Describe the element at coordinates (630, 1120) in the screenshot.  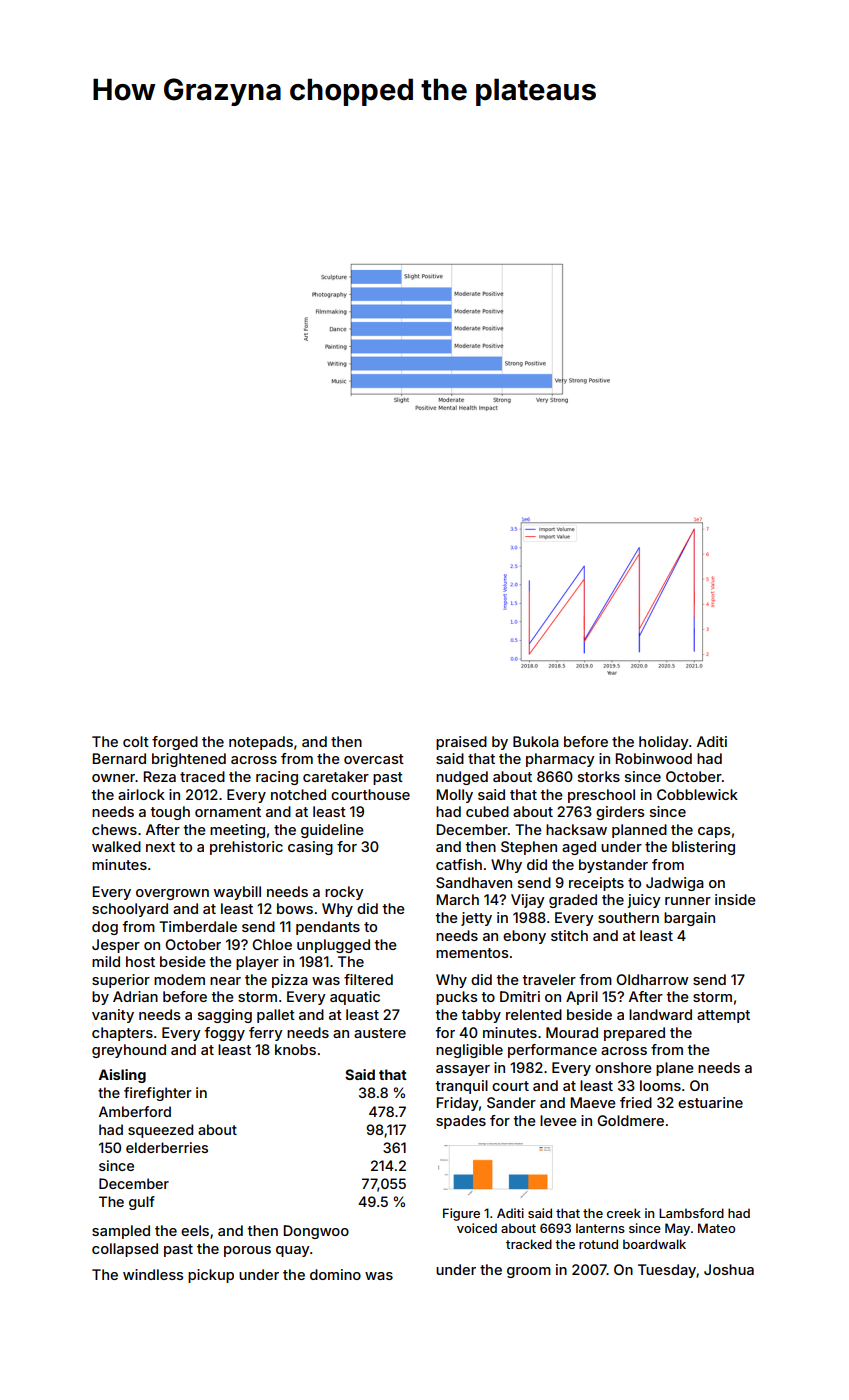
I see `Goldmere` at that location.
